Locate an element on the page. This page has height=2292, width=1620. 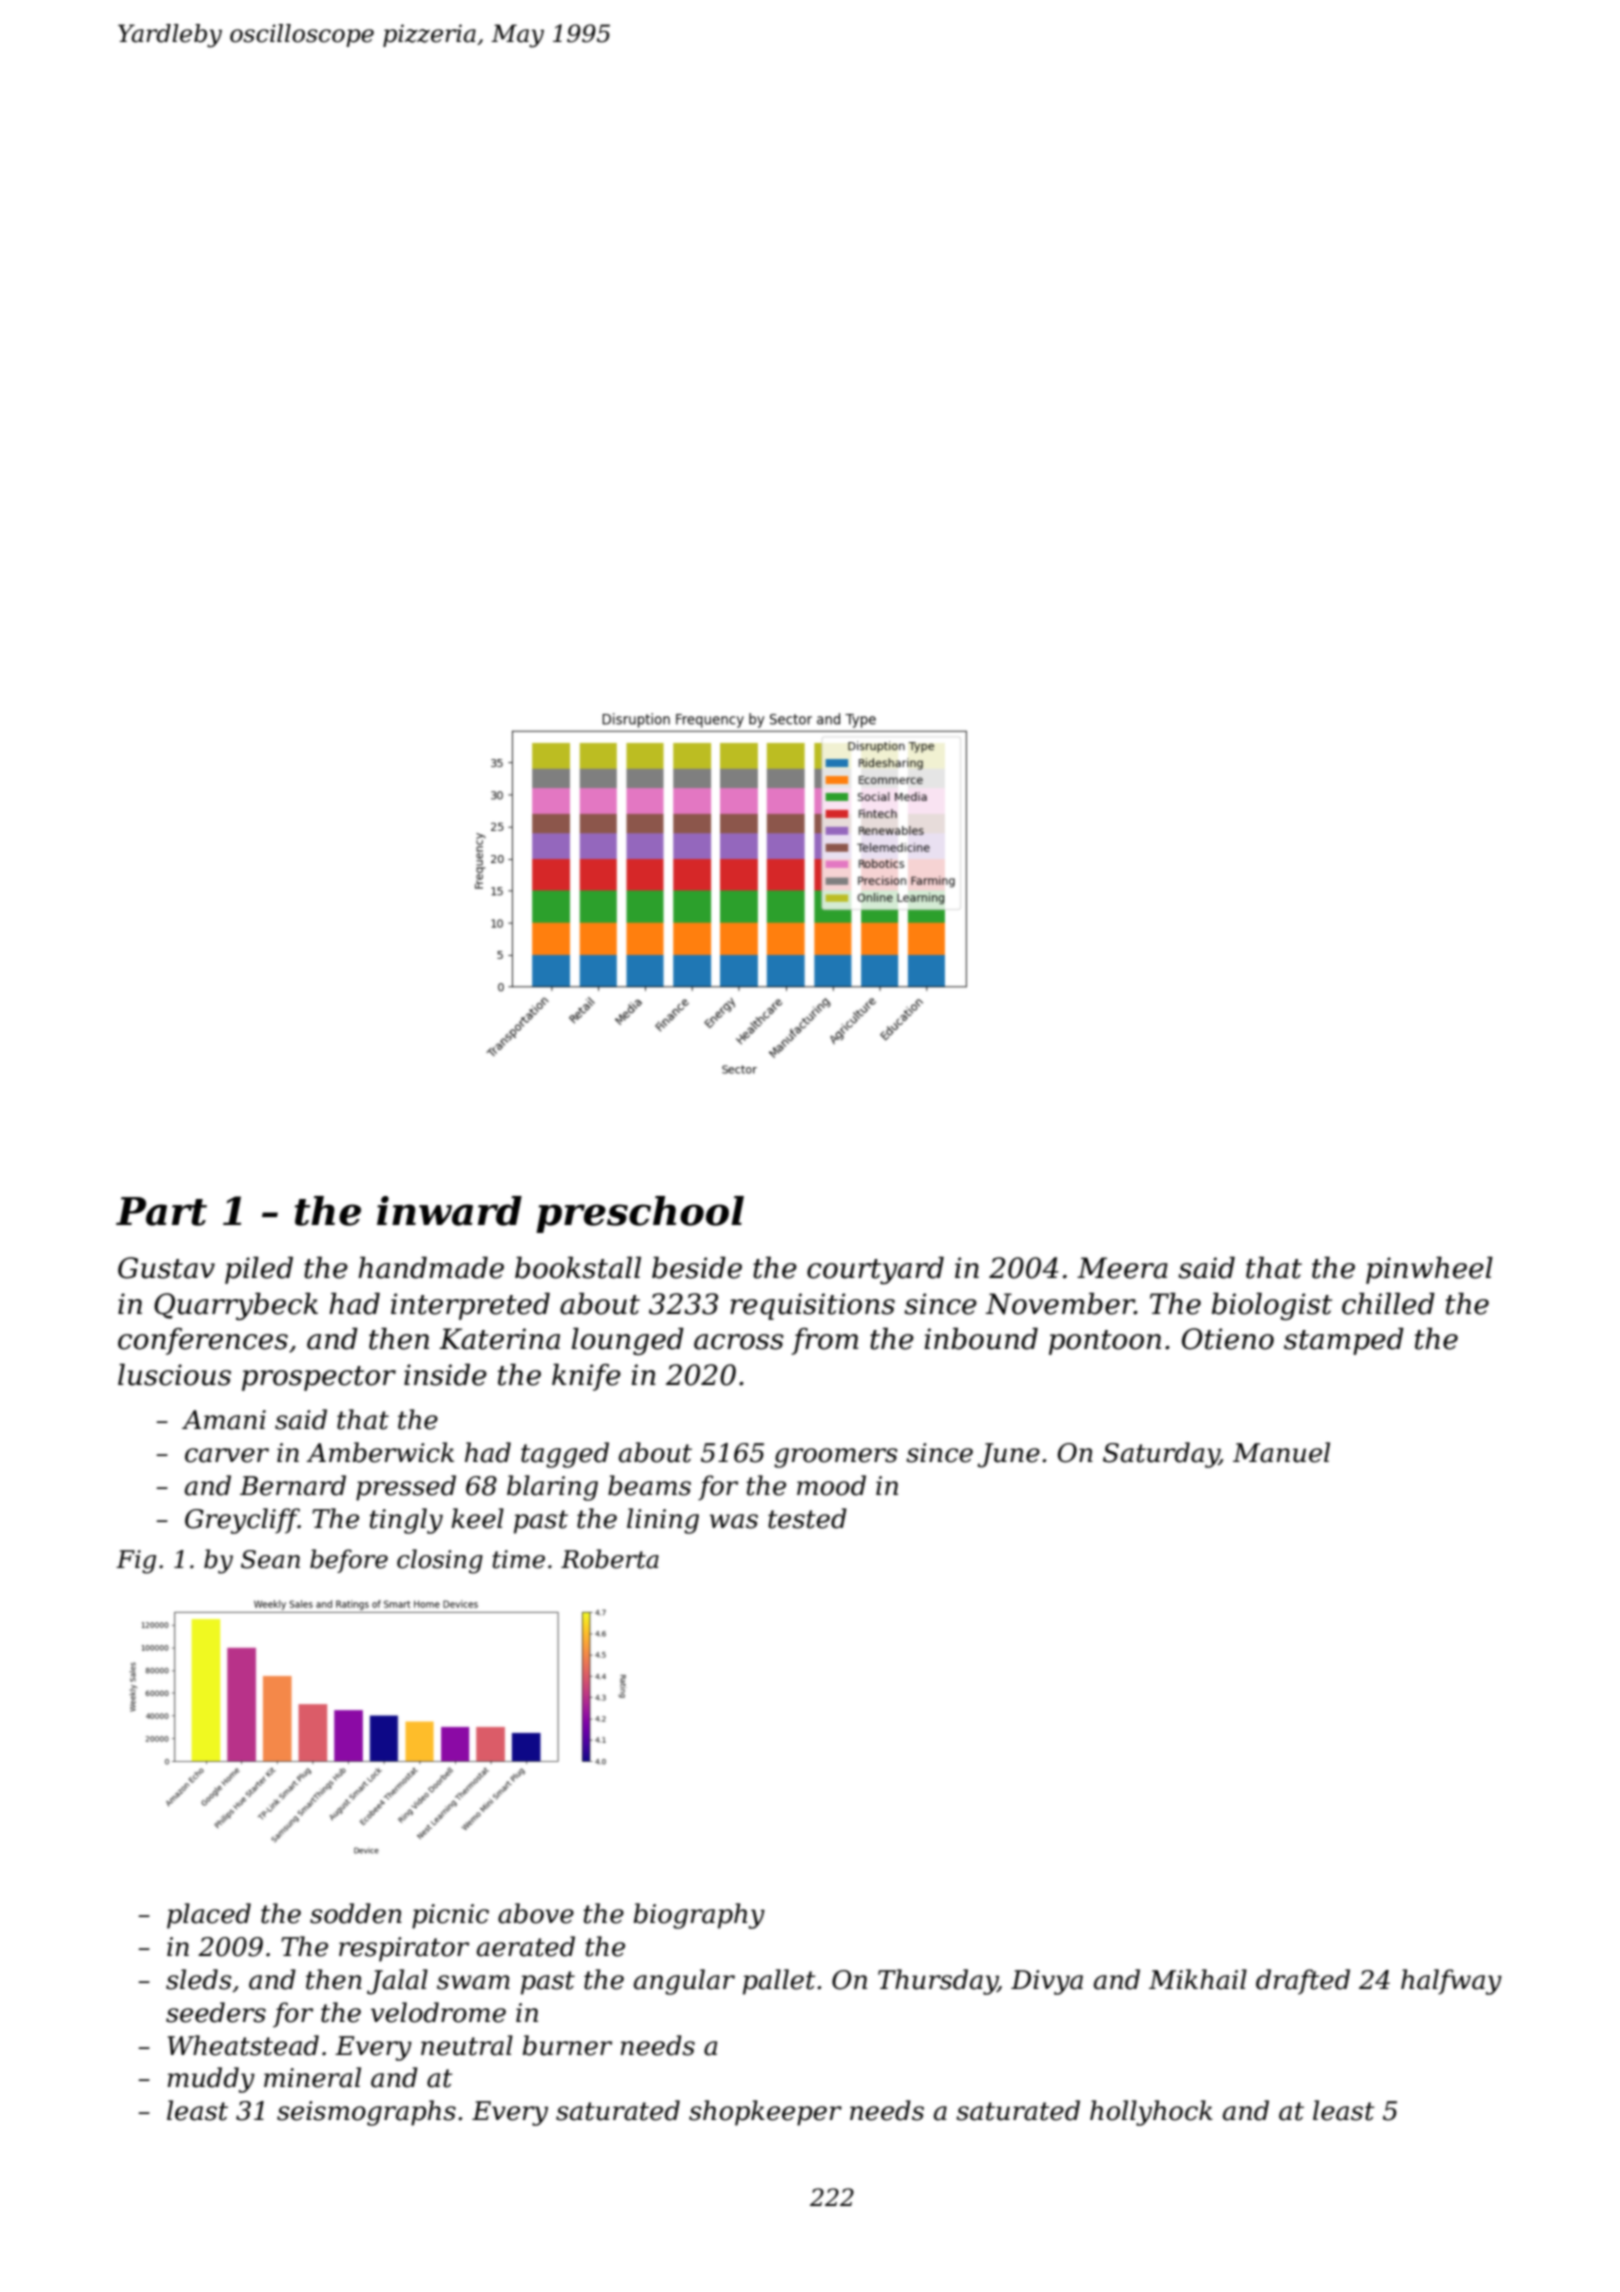
Divya is located at coordinates (1047, 1982).
